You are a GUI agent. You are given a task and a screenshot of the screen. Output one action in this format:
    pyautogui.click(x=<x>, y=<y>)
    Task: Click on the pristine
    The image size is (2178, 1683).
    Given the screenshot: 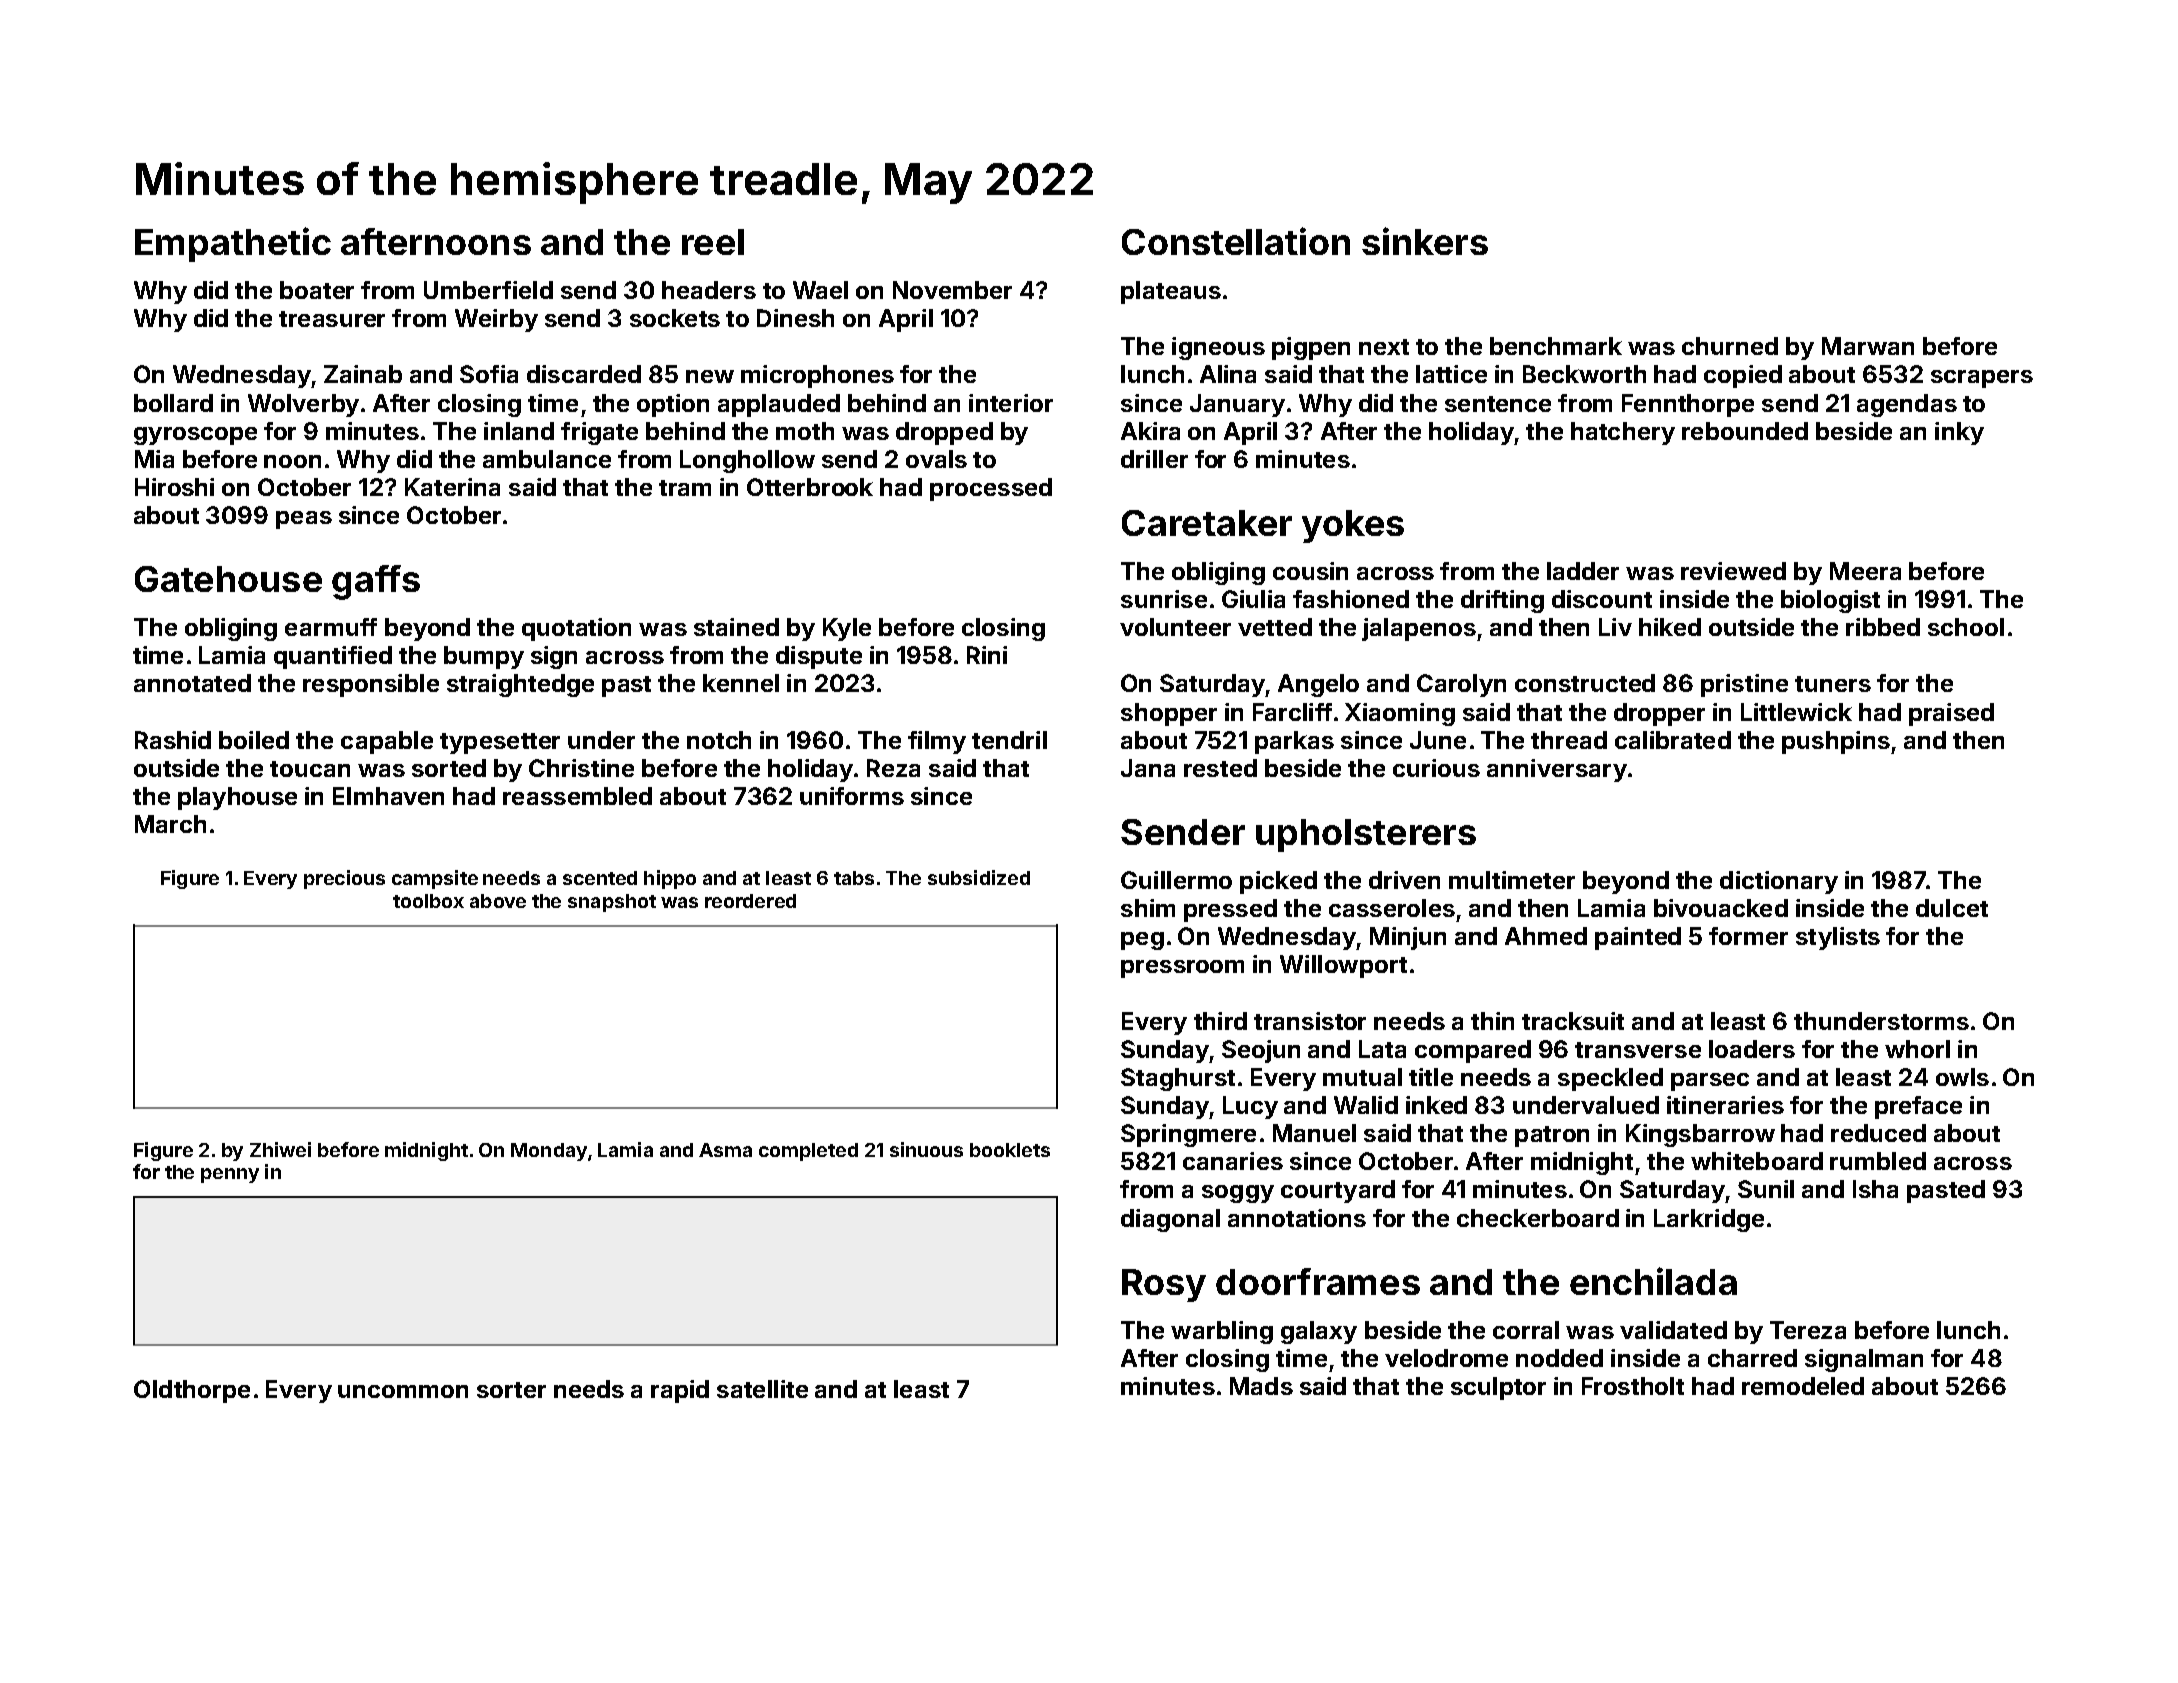 What is the action you would take?
    pyautogui.click(x=1744, y=685)
